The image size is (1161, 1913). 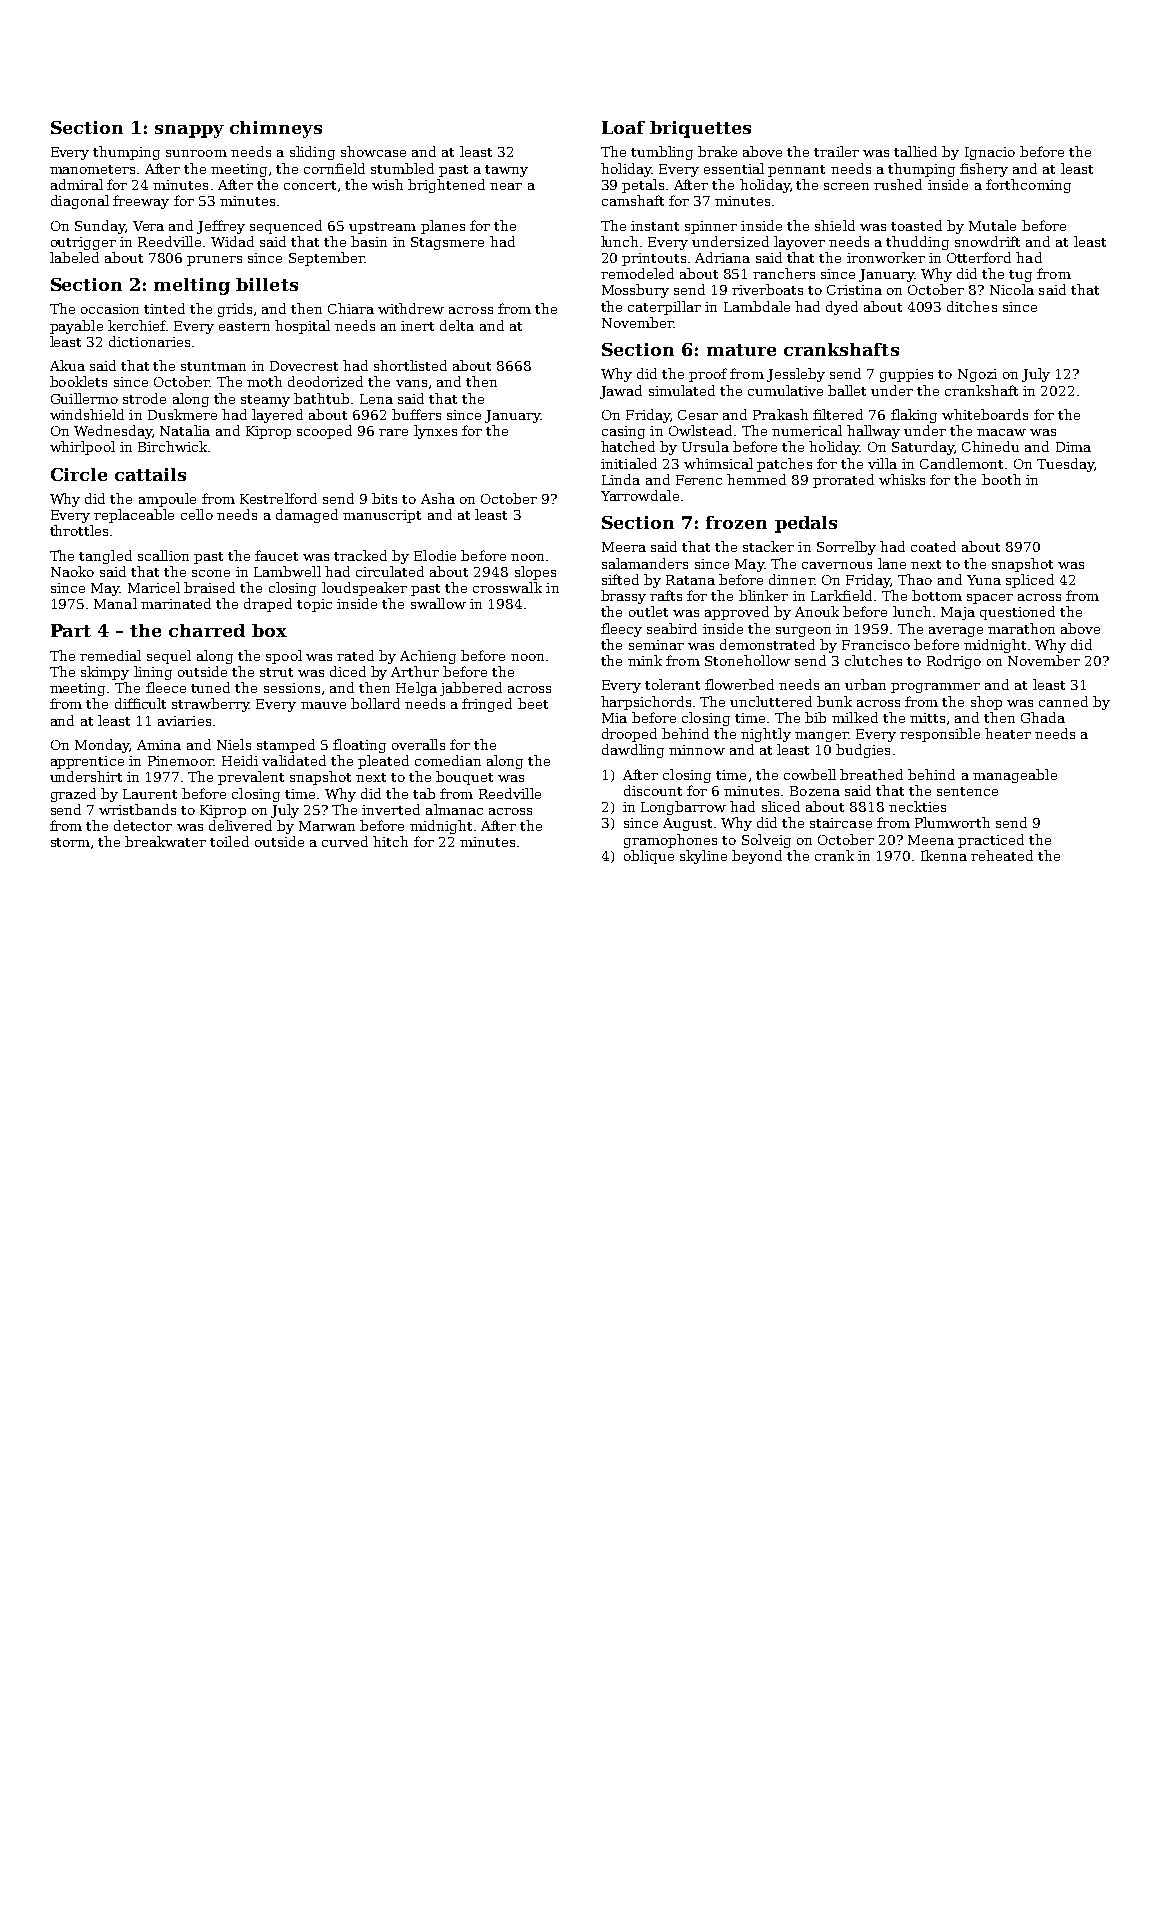 What do you see at coordinates (654, 259) in the screenshot?
I see `printouts` at bounding box center [654, 259].
